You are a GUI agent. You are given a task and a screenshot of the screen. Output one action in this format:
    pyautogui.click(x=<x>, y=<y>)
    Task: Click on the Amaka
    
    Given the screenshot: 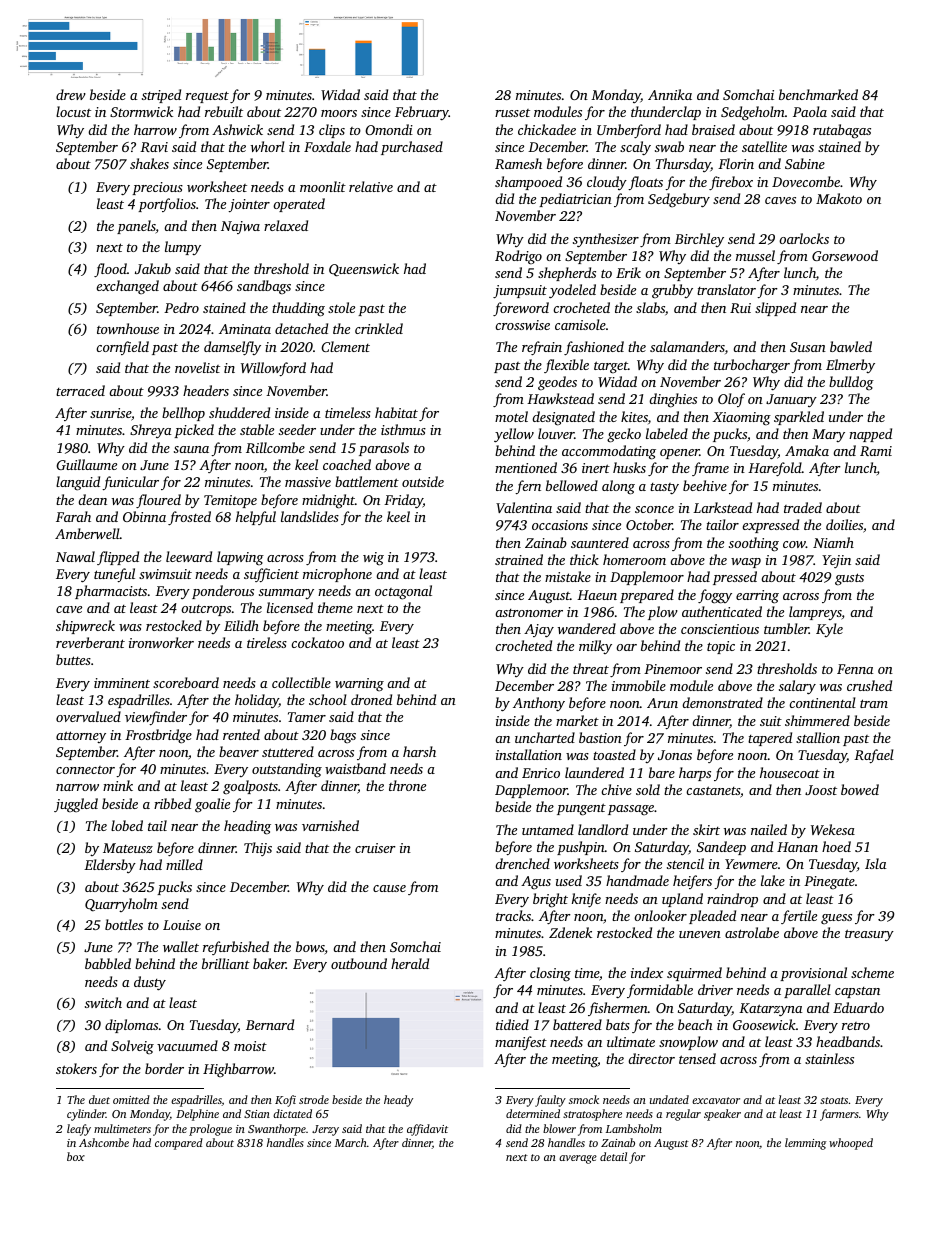 What is the action you would take?
    pyautogui.click(x=807, y=450)
